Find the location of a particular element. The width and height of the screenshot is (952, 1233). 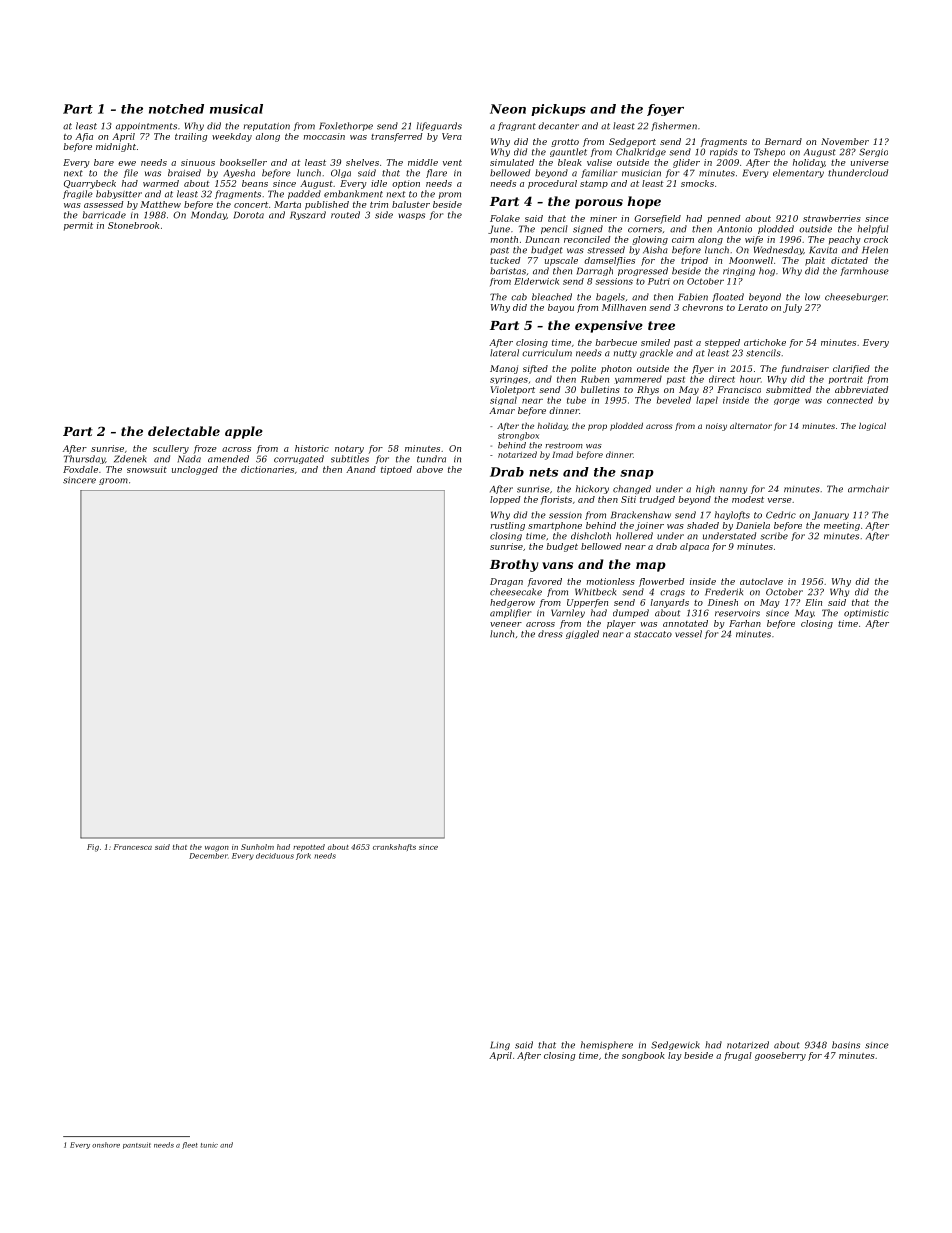

Francesca is located at coordinates (133, 847).
